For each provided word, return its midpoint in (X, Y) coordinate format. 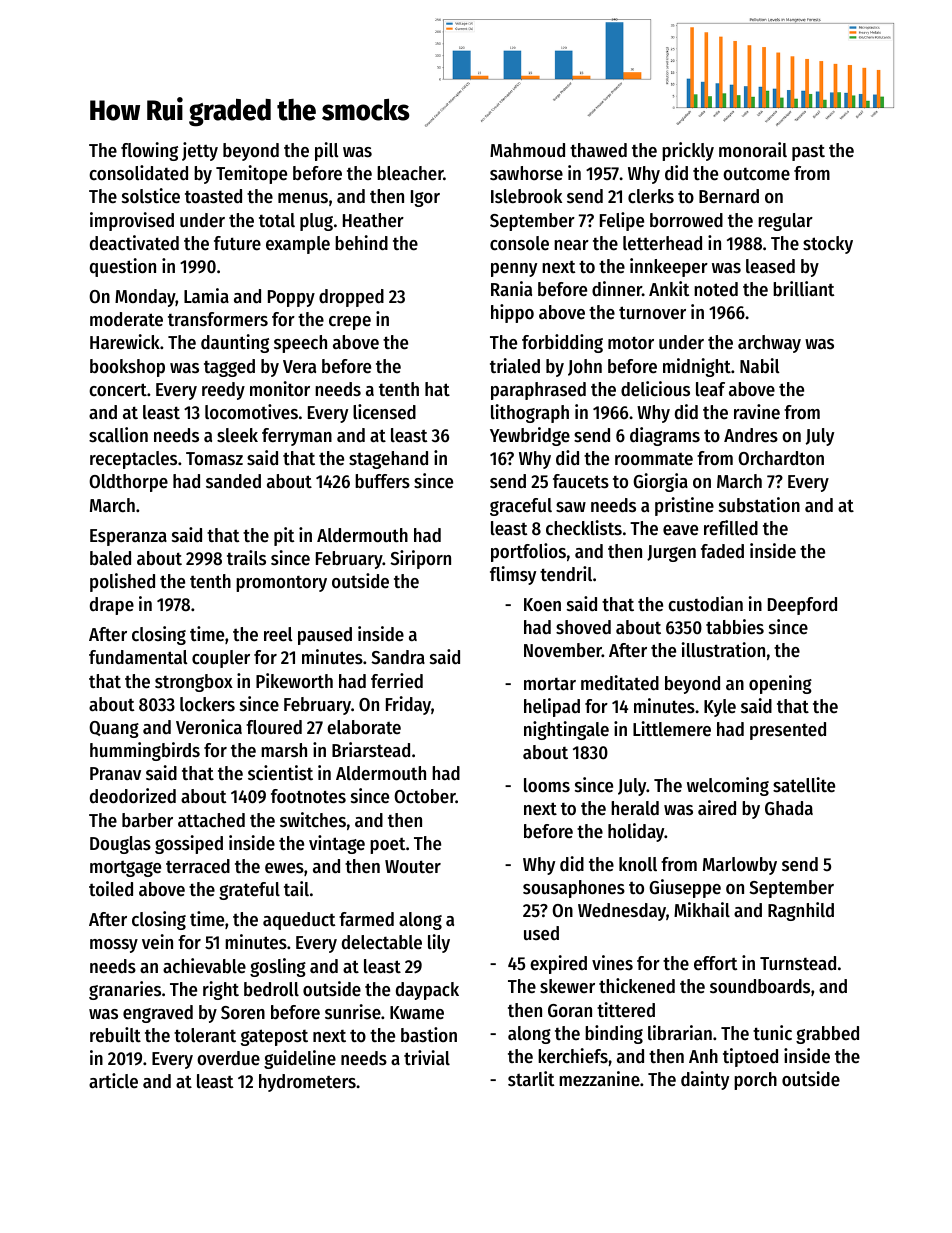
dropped (351, 298)
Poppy (291, 298)
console (519, 243)
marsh (284, 750)
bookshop (127, 368)
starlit (531, 1079)
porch (755, 1081)
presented (788, 731)
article (113, 1081)
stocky (828, 245)
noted (716, 289)
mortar (550, 684)
